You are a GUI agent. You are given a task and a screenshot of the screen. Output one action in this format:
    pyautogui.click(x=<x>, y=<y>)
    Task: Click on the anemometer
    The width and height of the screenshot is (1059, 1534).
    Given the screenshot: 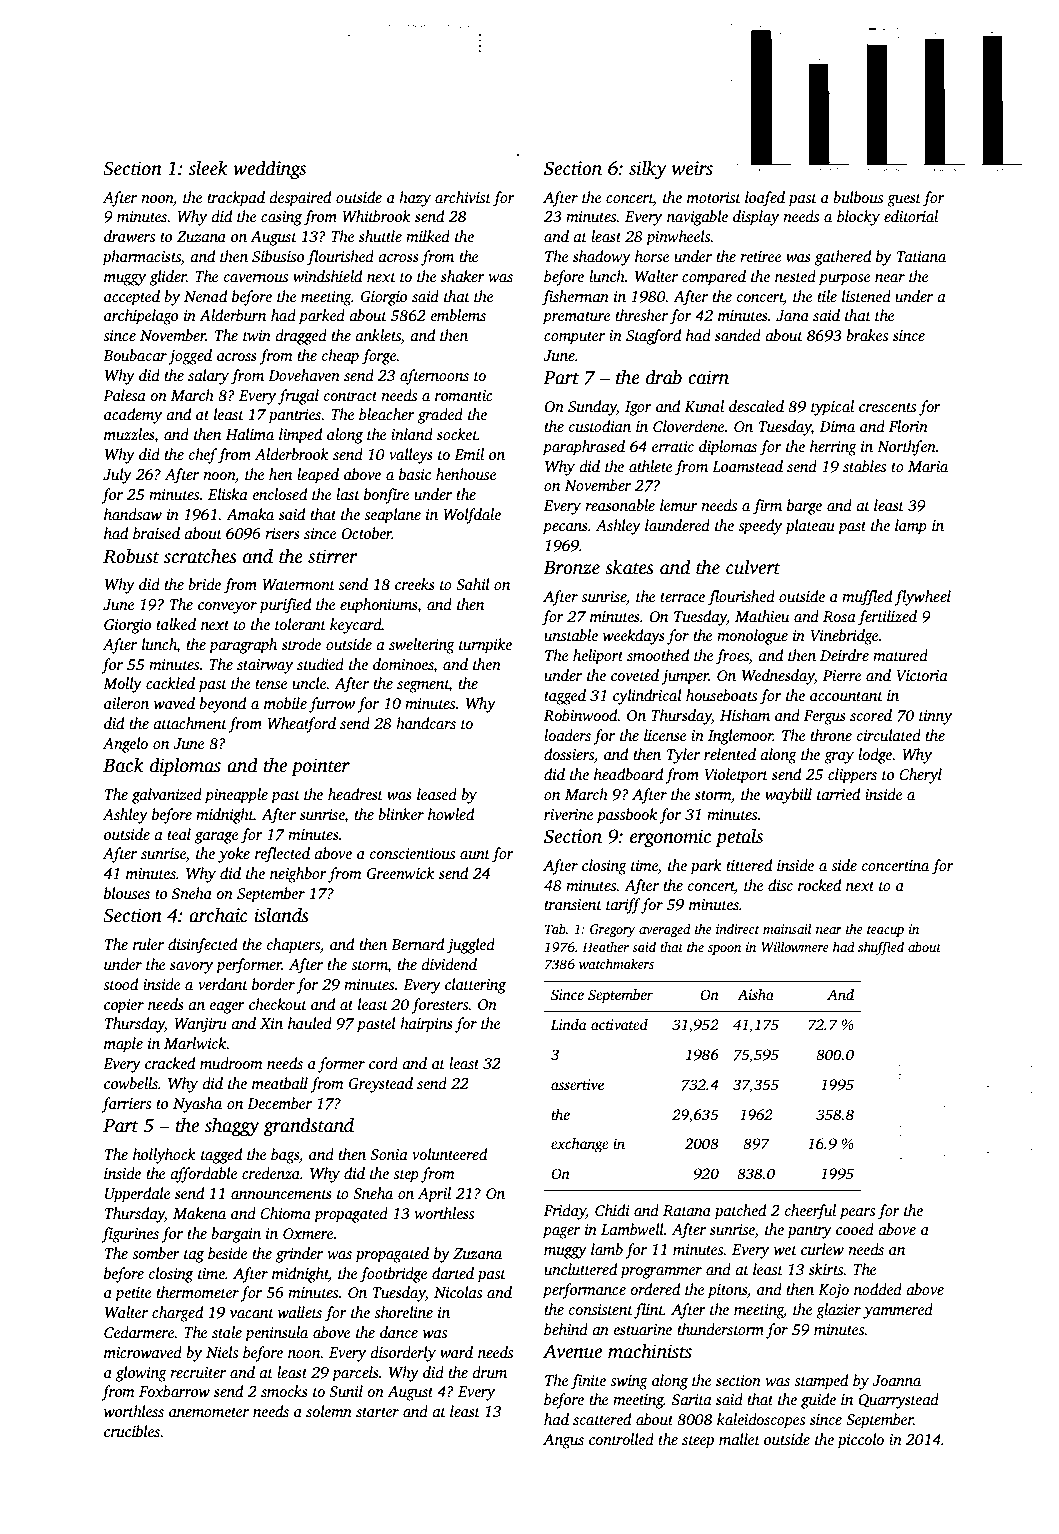 What is the action you would take?
    pyautogui.click(x=209, y=1412)
